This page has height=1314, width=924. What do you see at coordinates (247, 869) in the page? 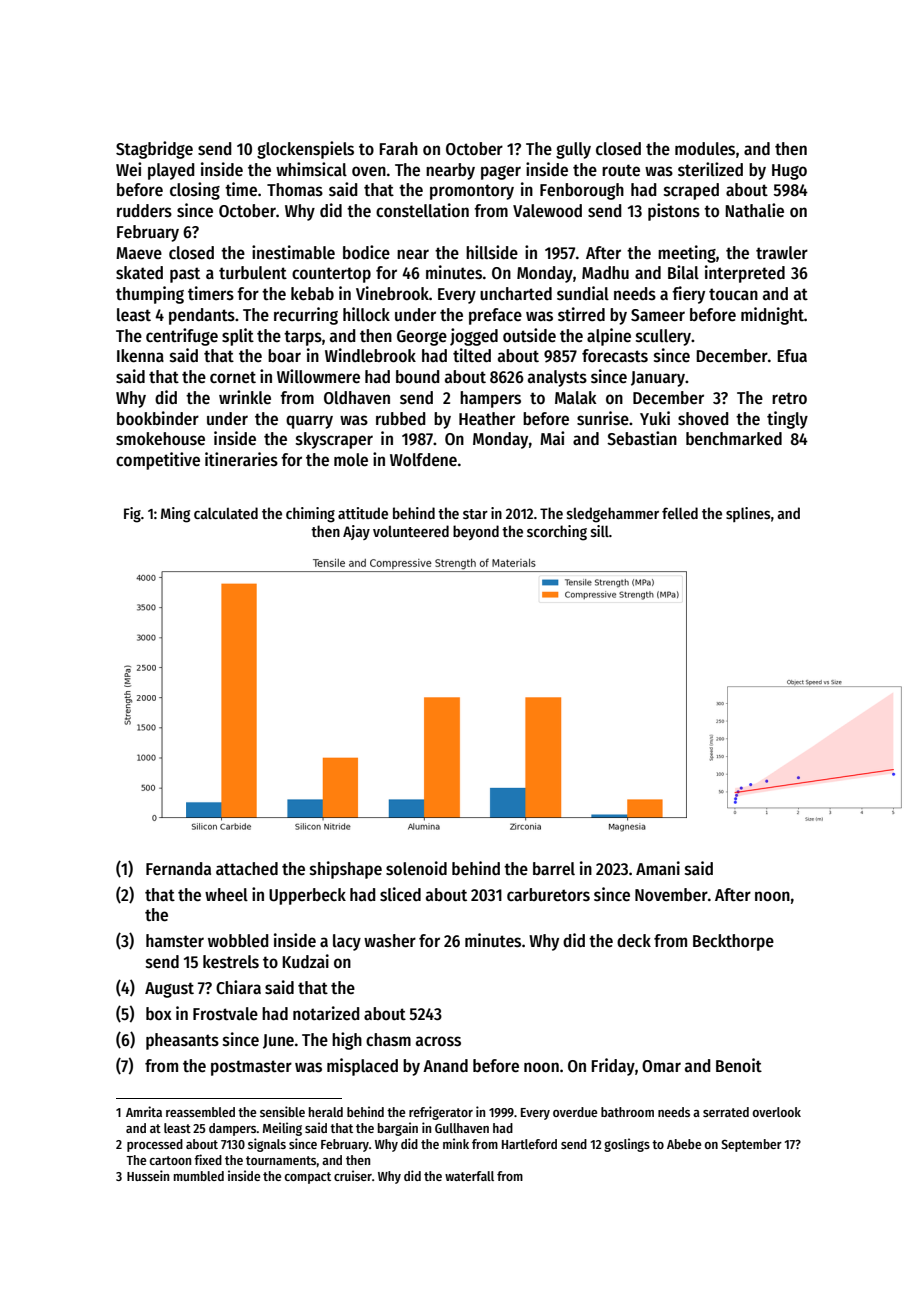
I see `attached` at bounding box center [247, 869].
